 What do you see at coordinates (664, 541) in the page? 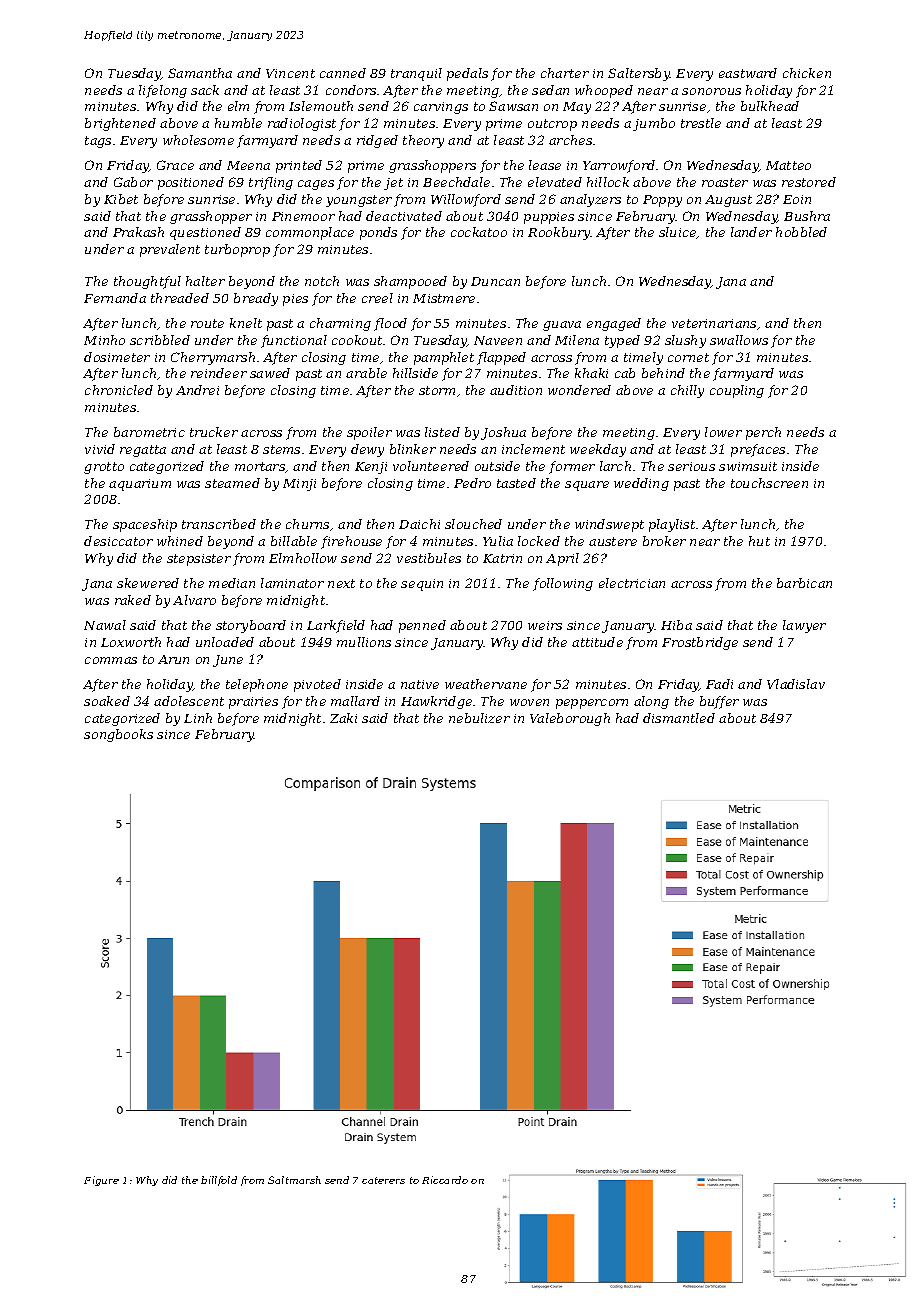
I see `broker` at bounding box center [664, 541].
